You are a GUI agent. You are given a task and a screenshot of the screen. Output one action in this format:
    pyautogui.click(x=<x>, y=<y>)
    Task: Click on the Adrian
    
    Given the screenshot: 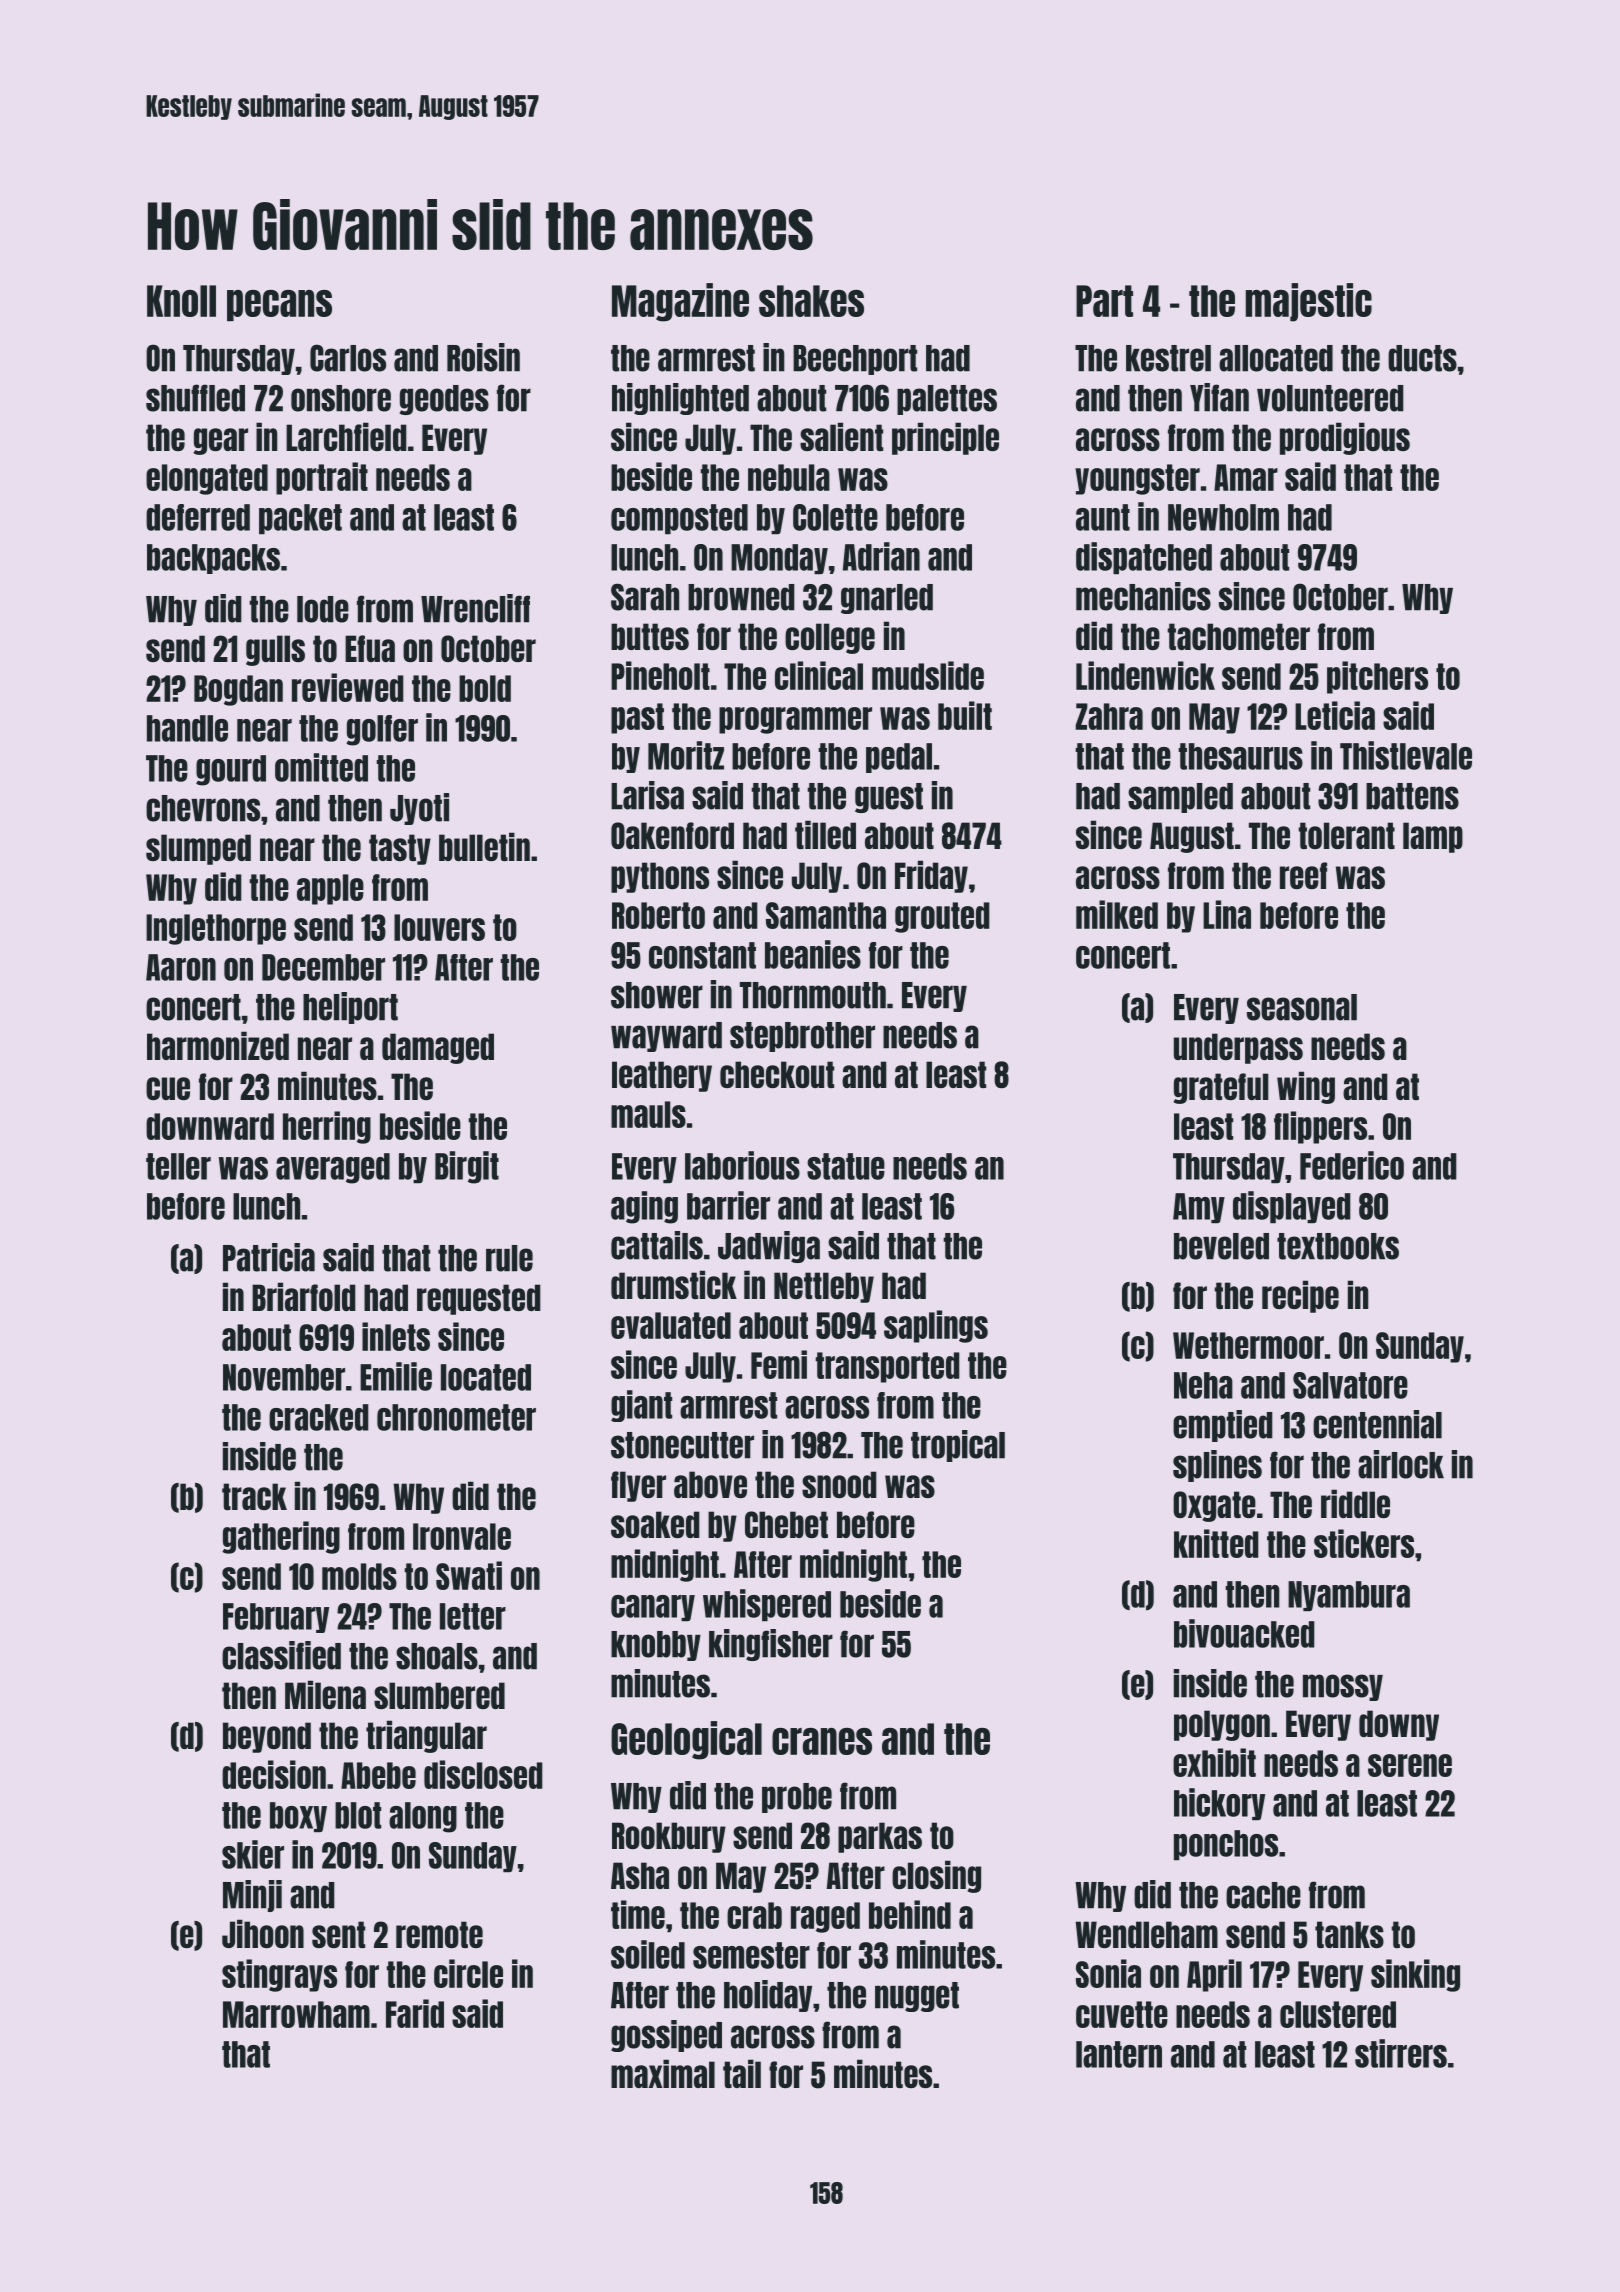 What is the action you would take?
    pyautogui.click(x=881, y=556)
